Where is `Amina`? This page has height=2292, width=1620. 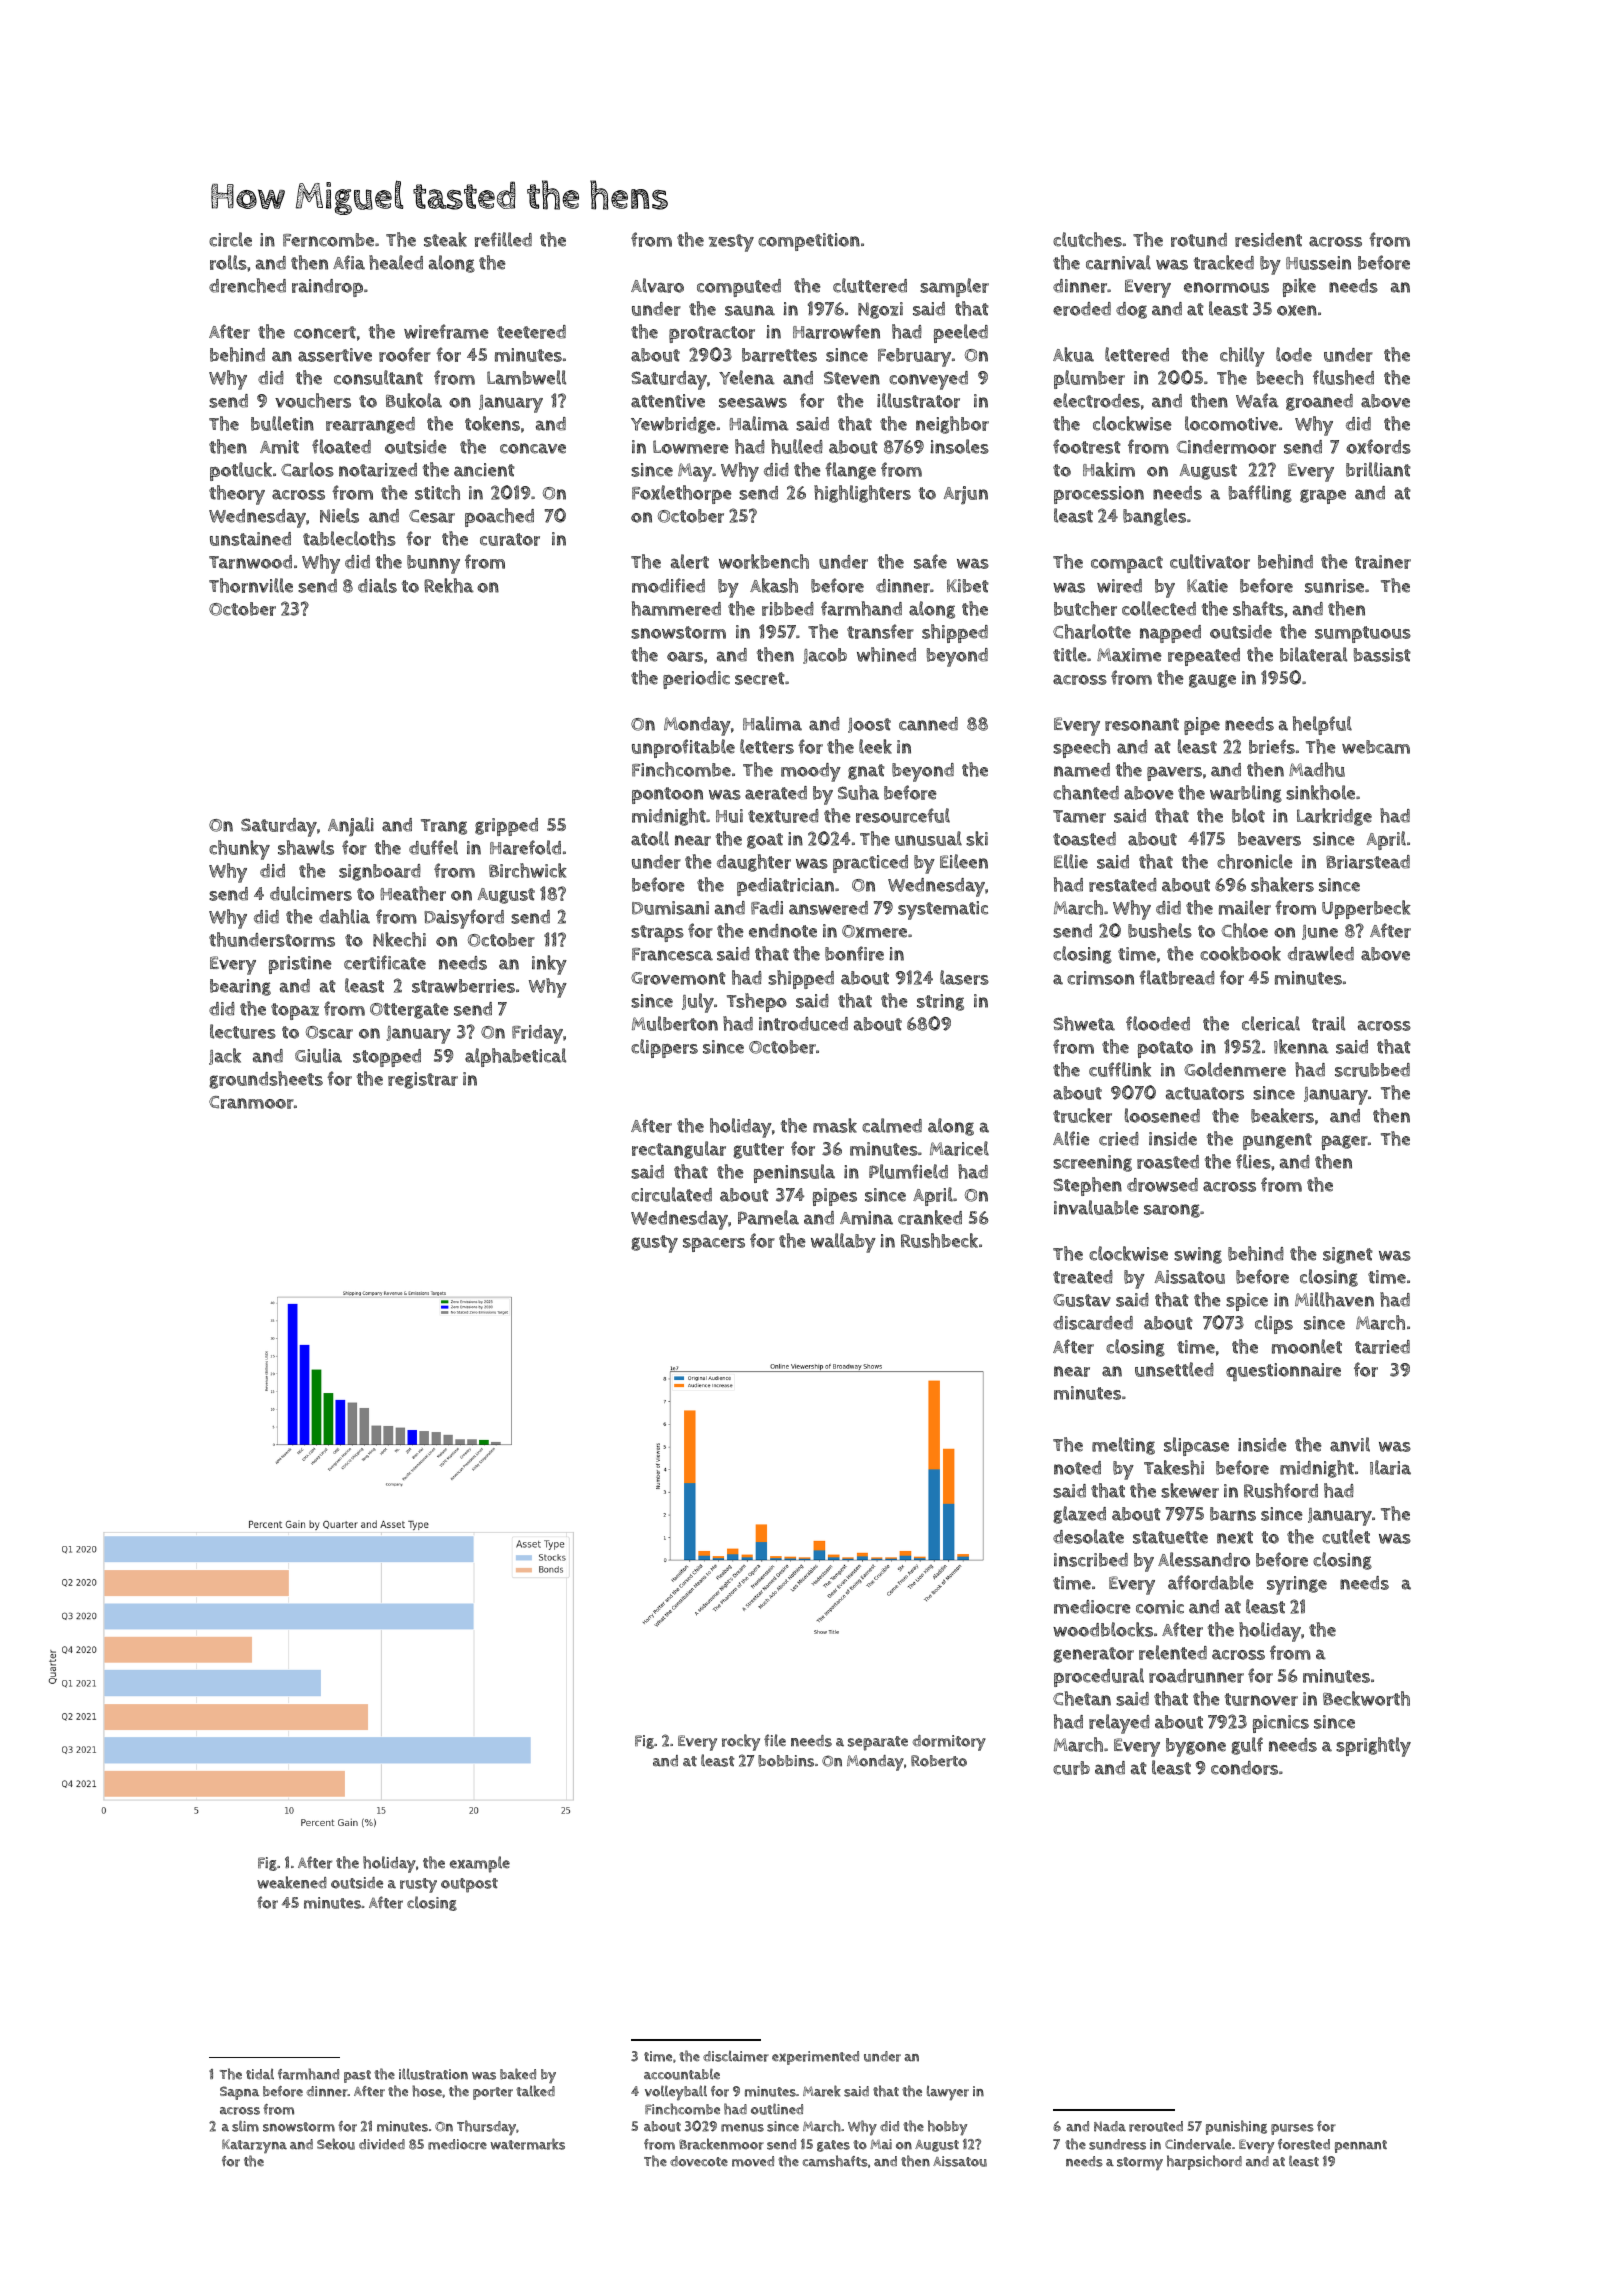 Amina is located at coordinates (866, 1218).
